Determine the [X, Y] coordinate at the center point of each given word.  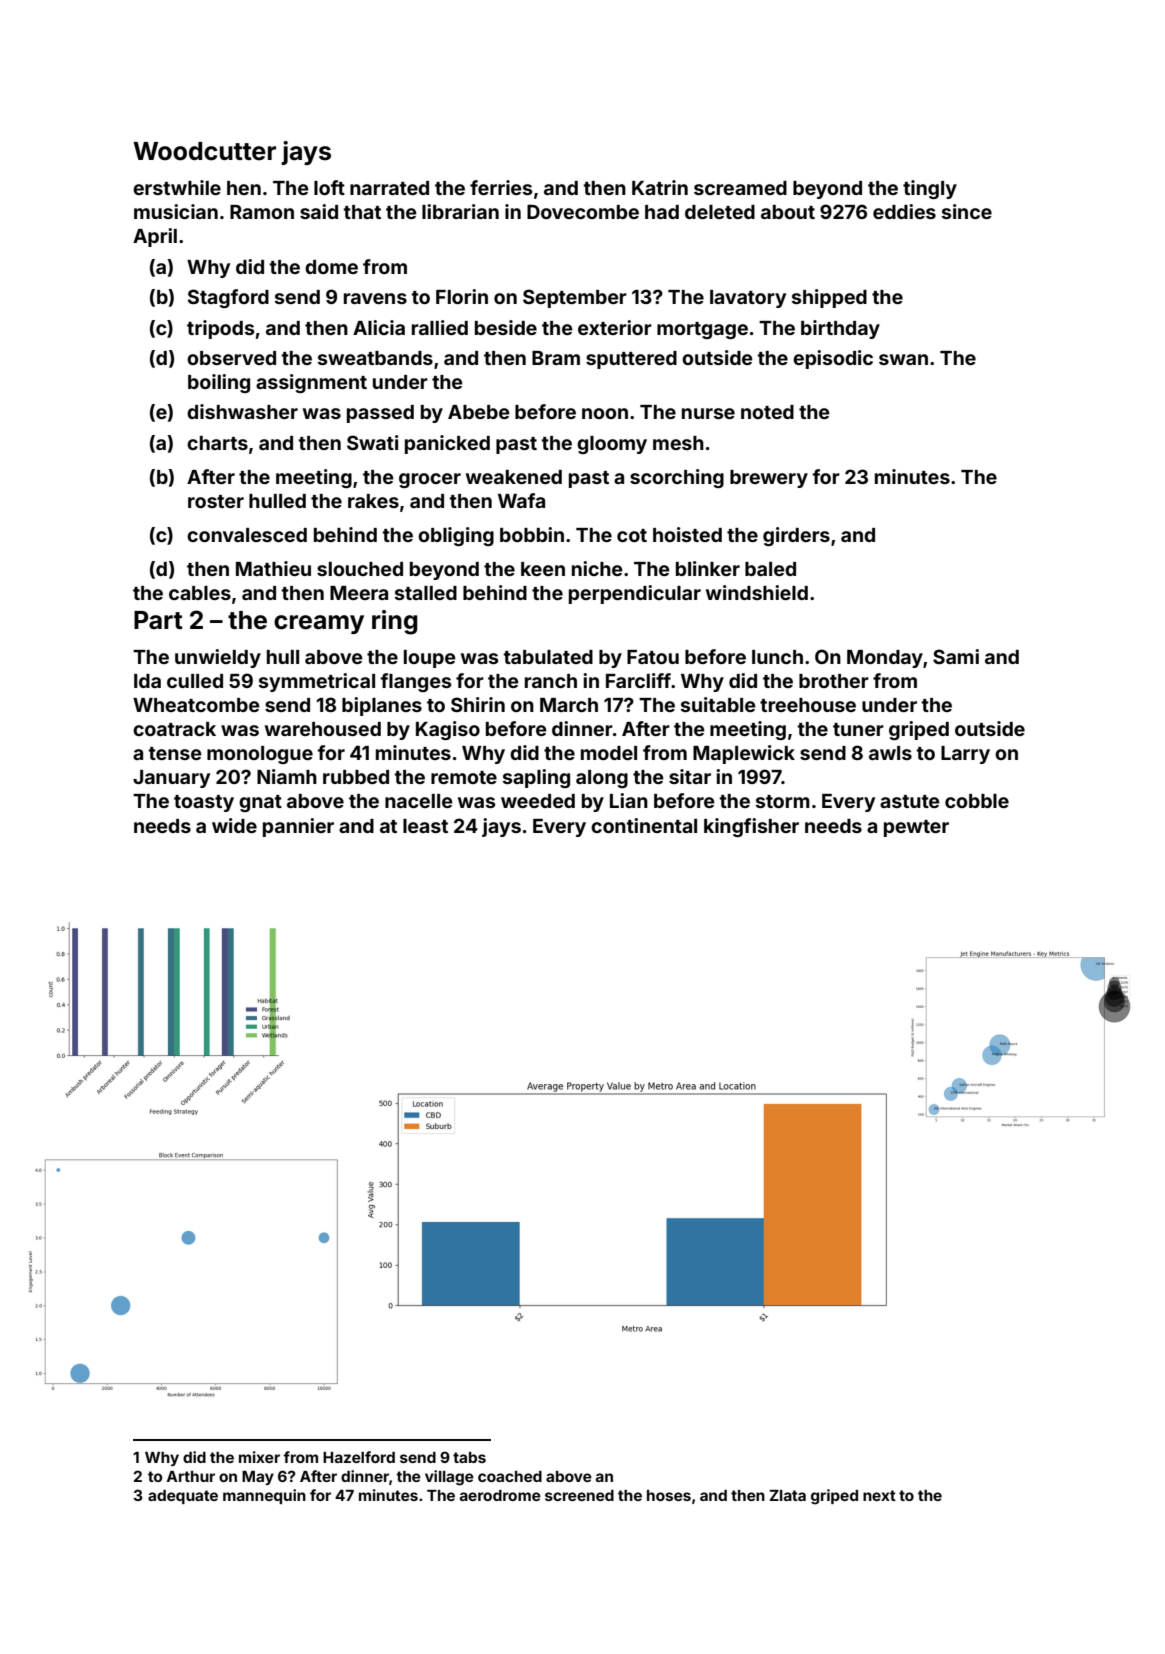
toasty [204, 803]
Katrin [660, 187]
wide [234, 825]
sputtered [631, 360]
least [425, 826]
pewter [916, 828]
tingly [930, 189]
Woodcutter [204, 151]
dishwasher [242, 411]
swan [903, 359]
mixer [259, 1457]
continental [644, 825]
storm [783, 801]
